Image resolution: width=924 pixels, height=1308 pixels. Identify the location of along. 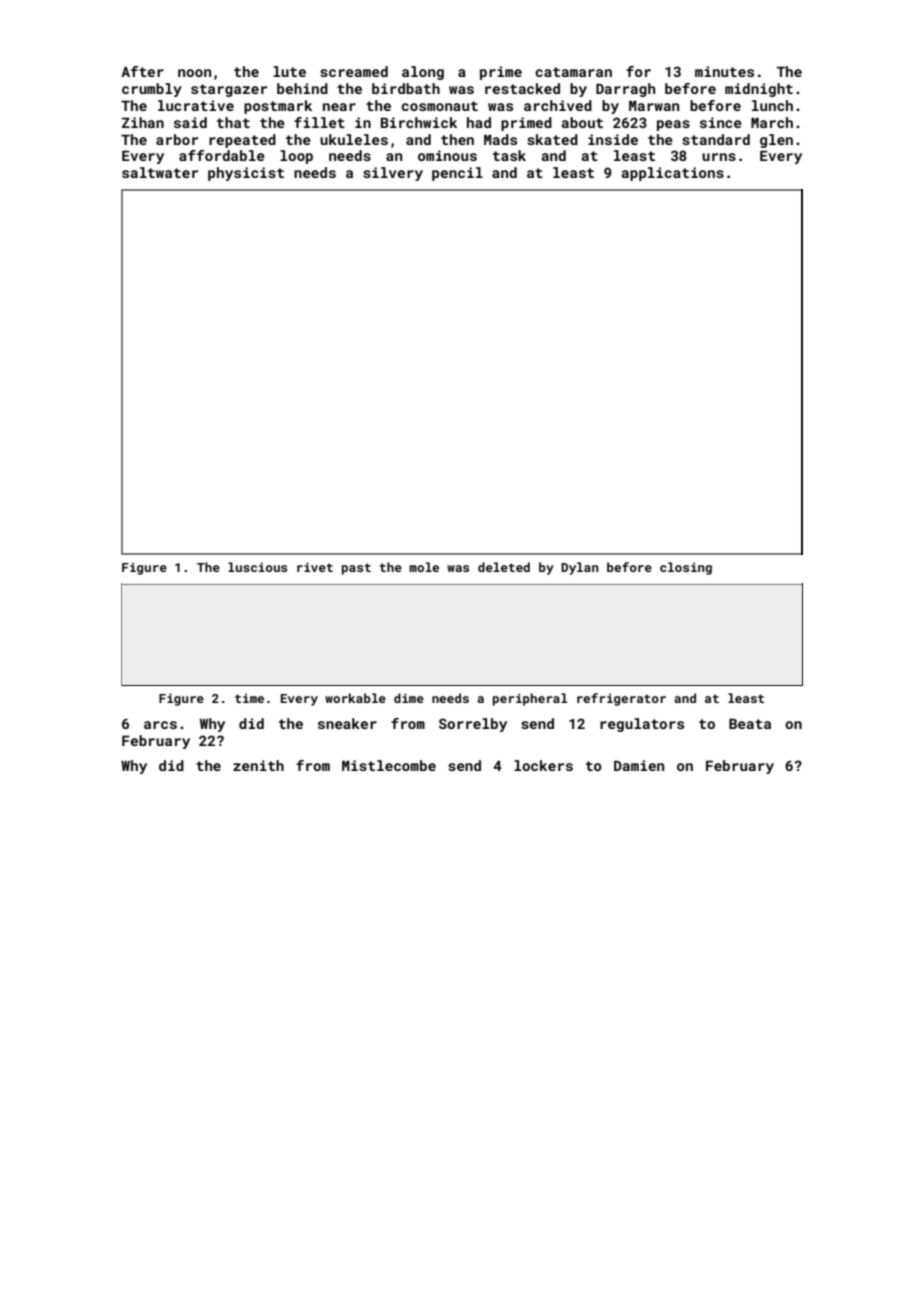
(423, 73).
